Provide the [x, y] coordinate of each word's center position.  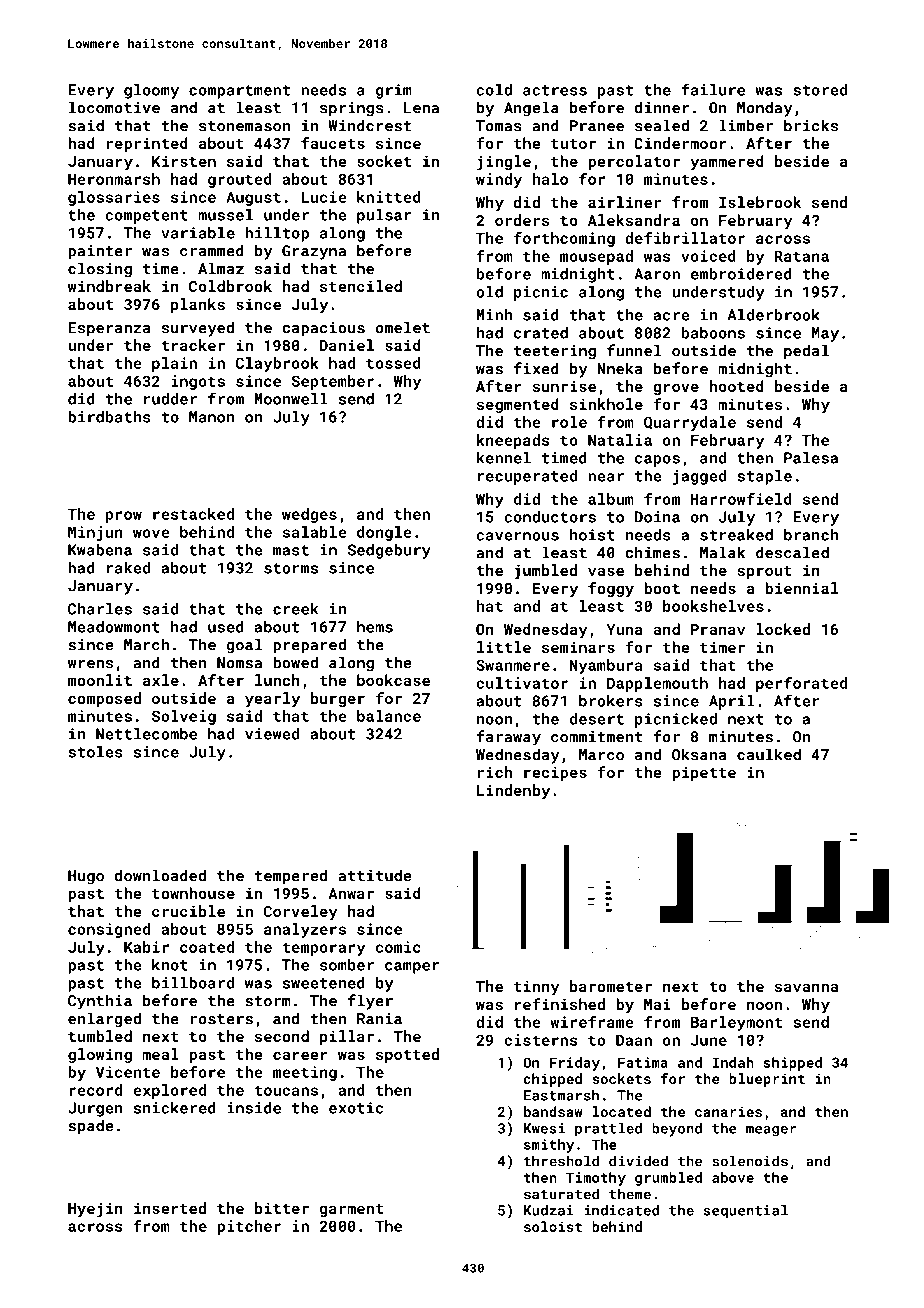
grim [394, 91]
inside [254, 1108]
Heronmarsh [114, 179]
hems [375, 627]
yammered [727, 163]
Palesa [811, 458]
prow [124, 517]
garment [351, 1210]
